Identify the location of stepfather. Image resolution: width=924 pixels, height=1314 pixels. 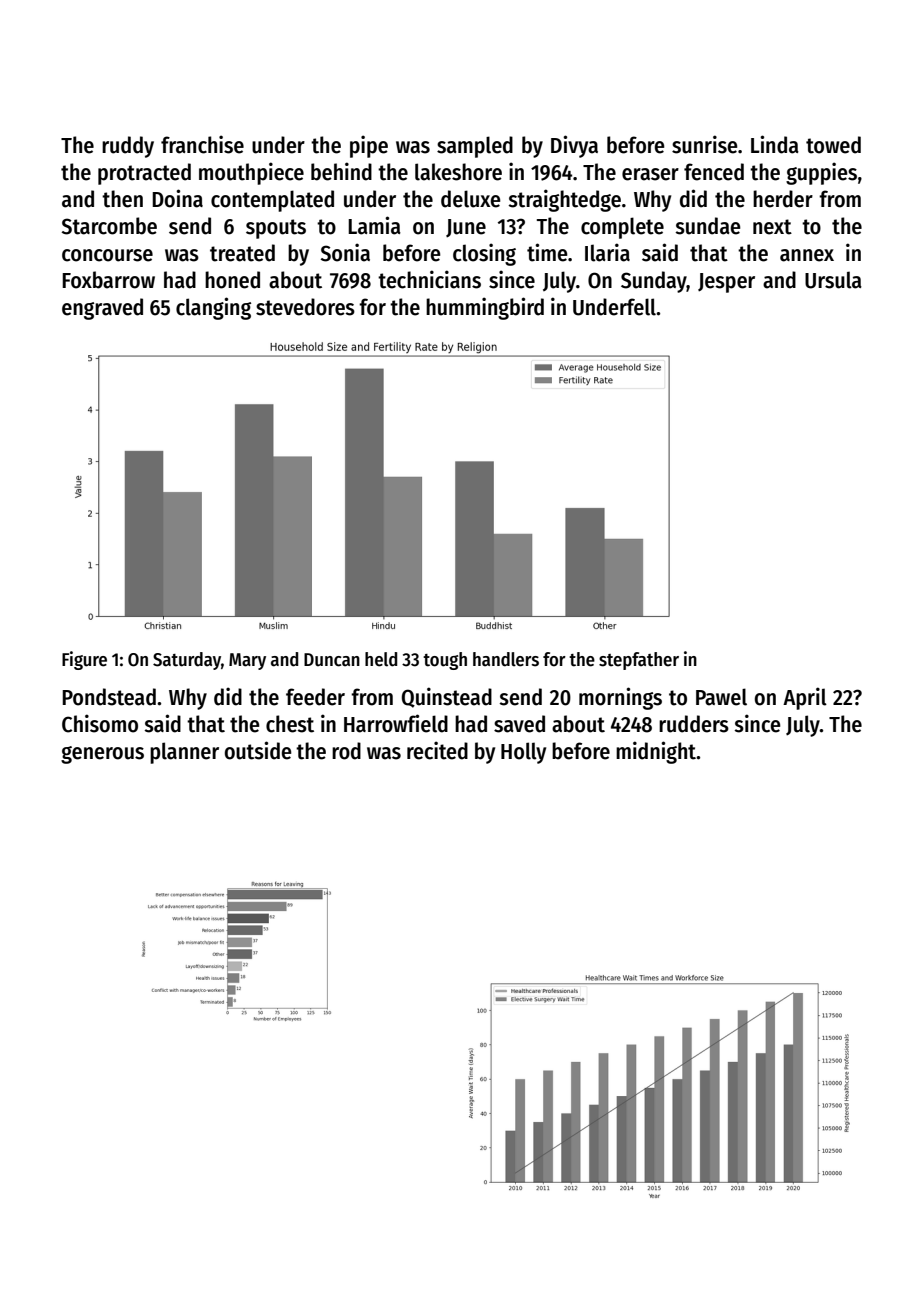
(639, 661).
